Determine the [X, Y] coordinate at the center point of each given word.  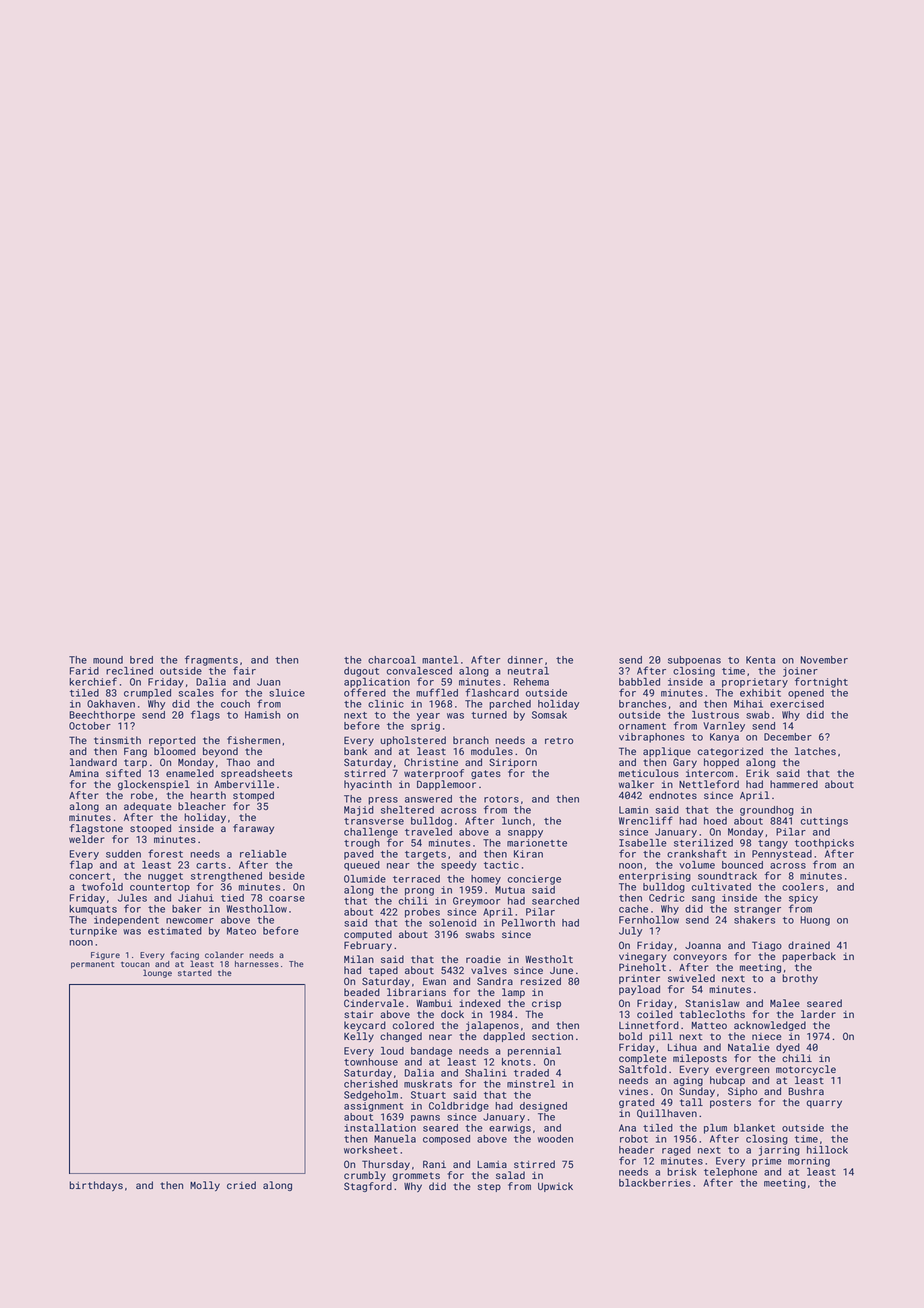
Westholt [549, 959]
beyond [220, 752]
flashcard [492, 692]
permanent [92, 965]
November [824, 660]
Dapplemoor [446, 785]
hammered [794, 784]
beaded [362, 992]
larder [818, 1014]
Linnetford [649, 1025]
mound [108, 660]
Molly [205, 1186]
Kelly [359, 1037]
